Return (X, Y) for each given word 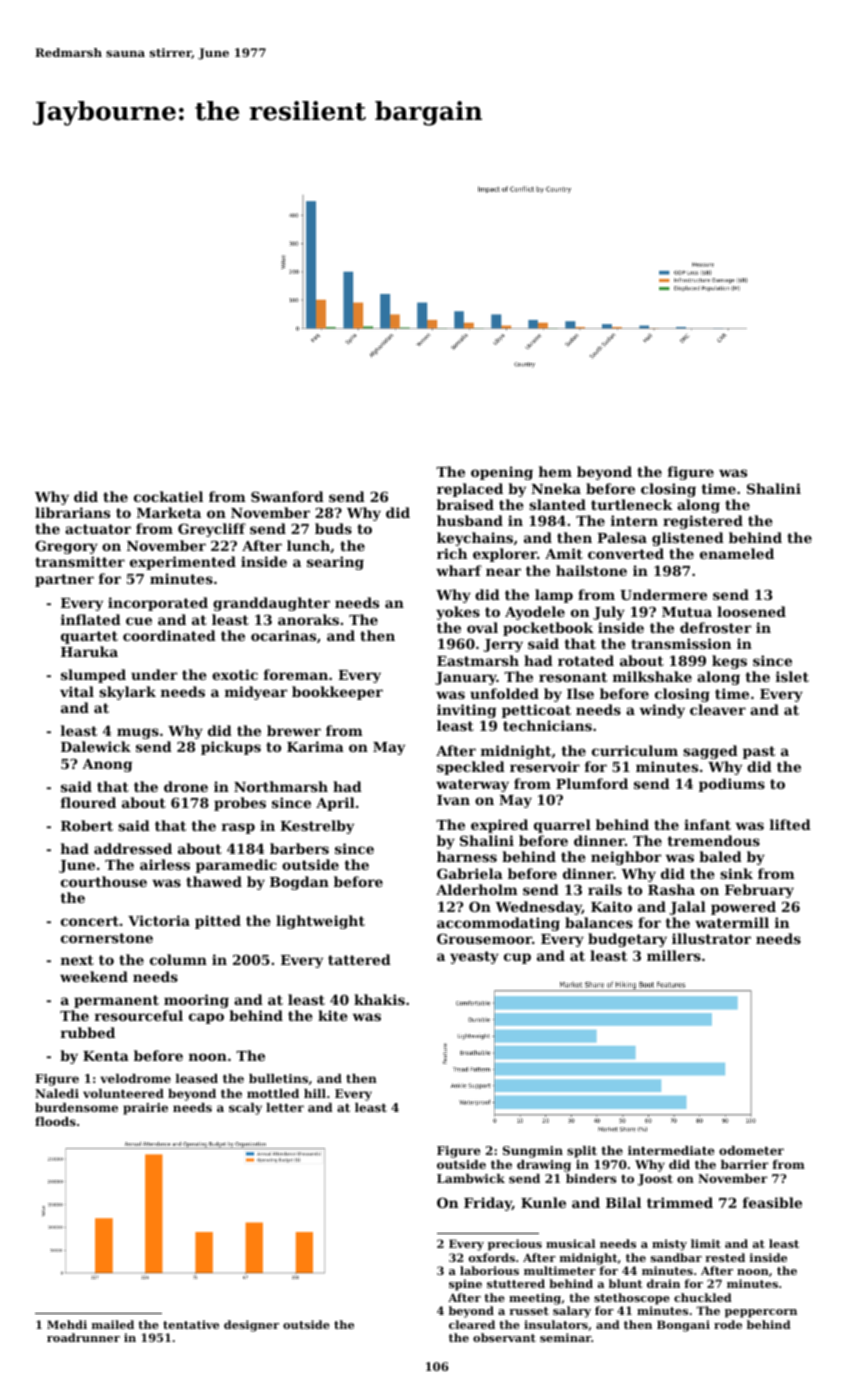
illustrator (711, 938)
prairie (145, 1109)
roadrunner (83, 1337)
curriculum (635, 750)
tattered (359, 959)
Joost (655, 1180)
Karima (315, 746)
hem (555, 471)
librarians (72, 512)
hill (315, 1093)
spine (465, 1285)
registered (703, 522)
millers (674, 955)
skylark (127, 693)
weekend (94, 976)
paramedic (236, 866)
